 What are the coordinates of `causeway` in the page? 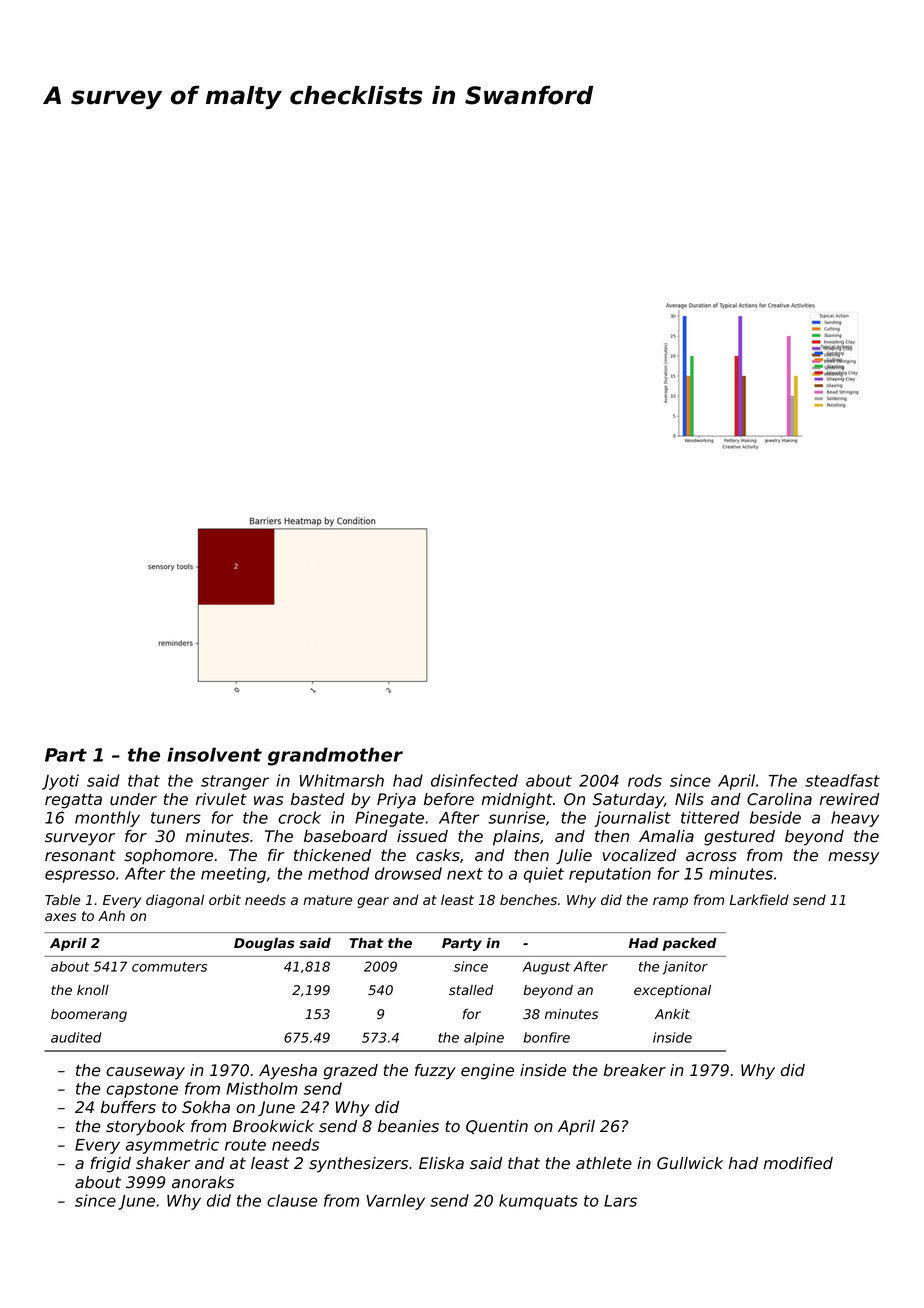 It's located at (145, 1073).
